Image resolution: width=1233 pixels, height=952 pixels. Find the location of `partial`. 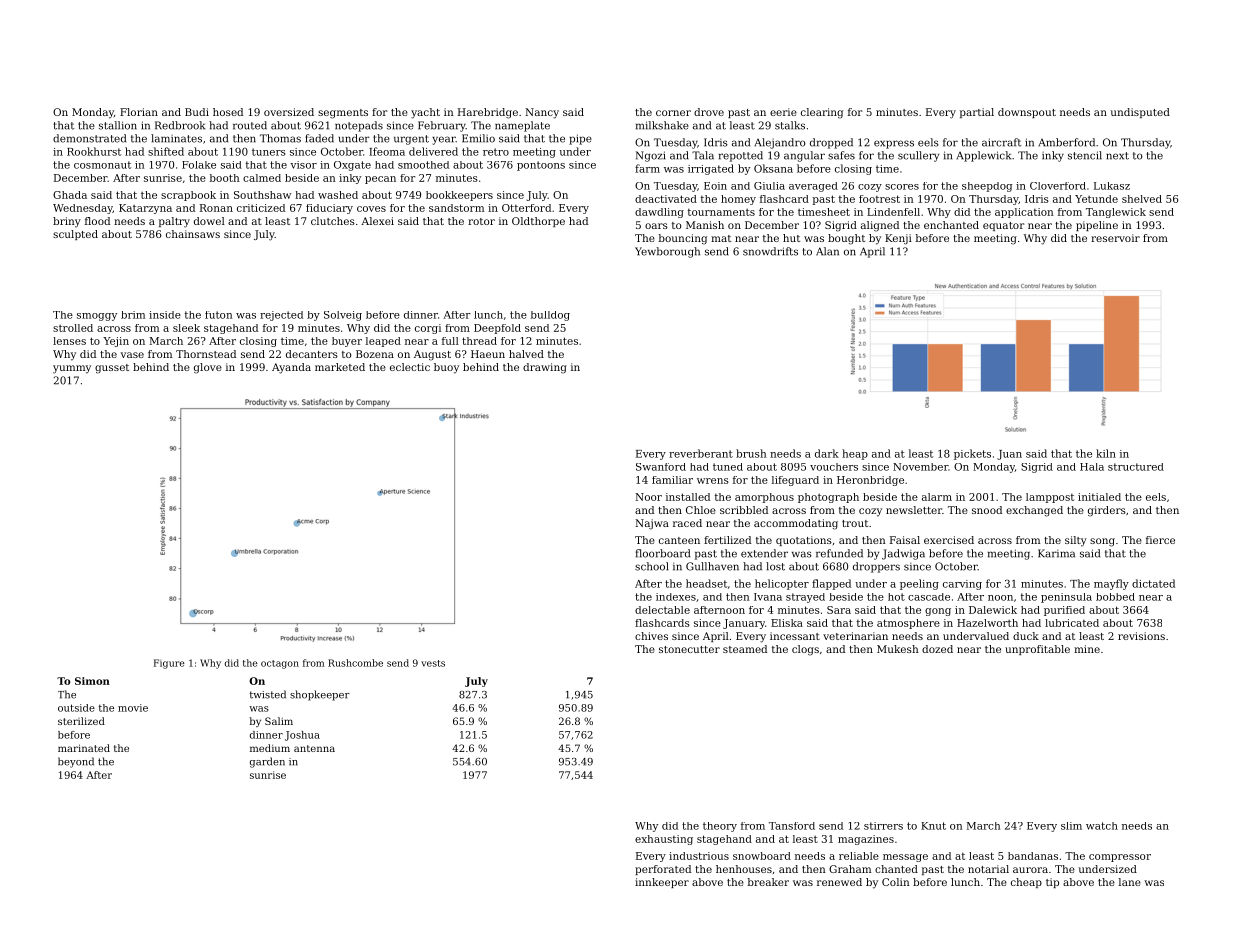

partial is located at coordinates (977, 113).
